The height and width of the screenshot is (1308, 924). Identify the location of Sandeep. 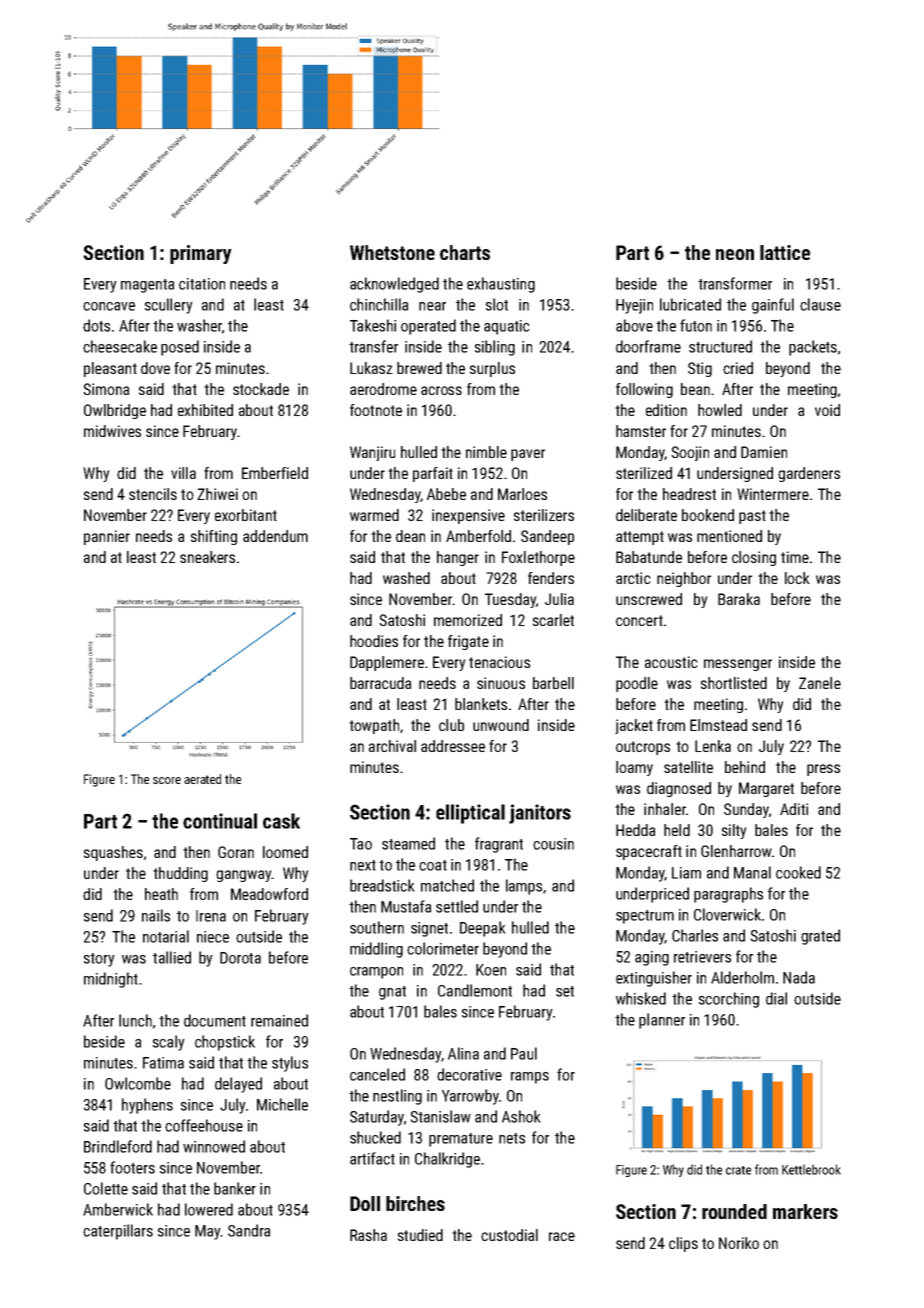
(547, 537).
